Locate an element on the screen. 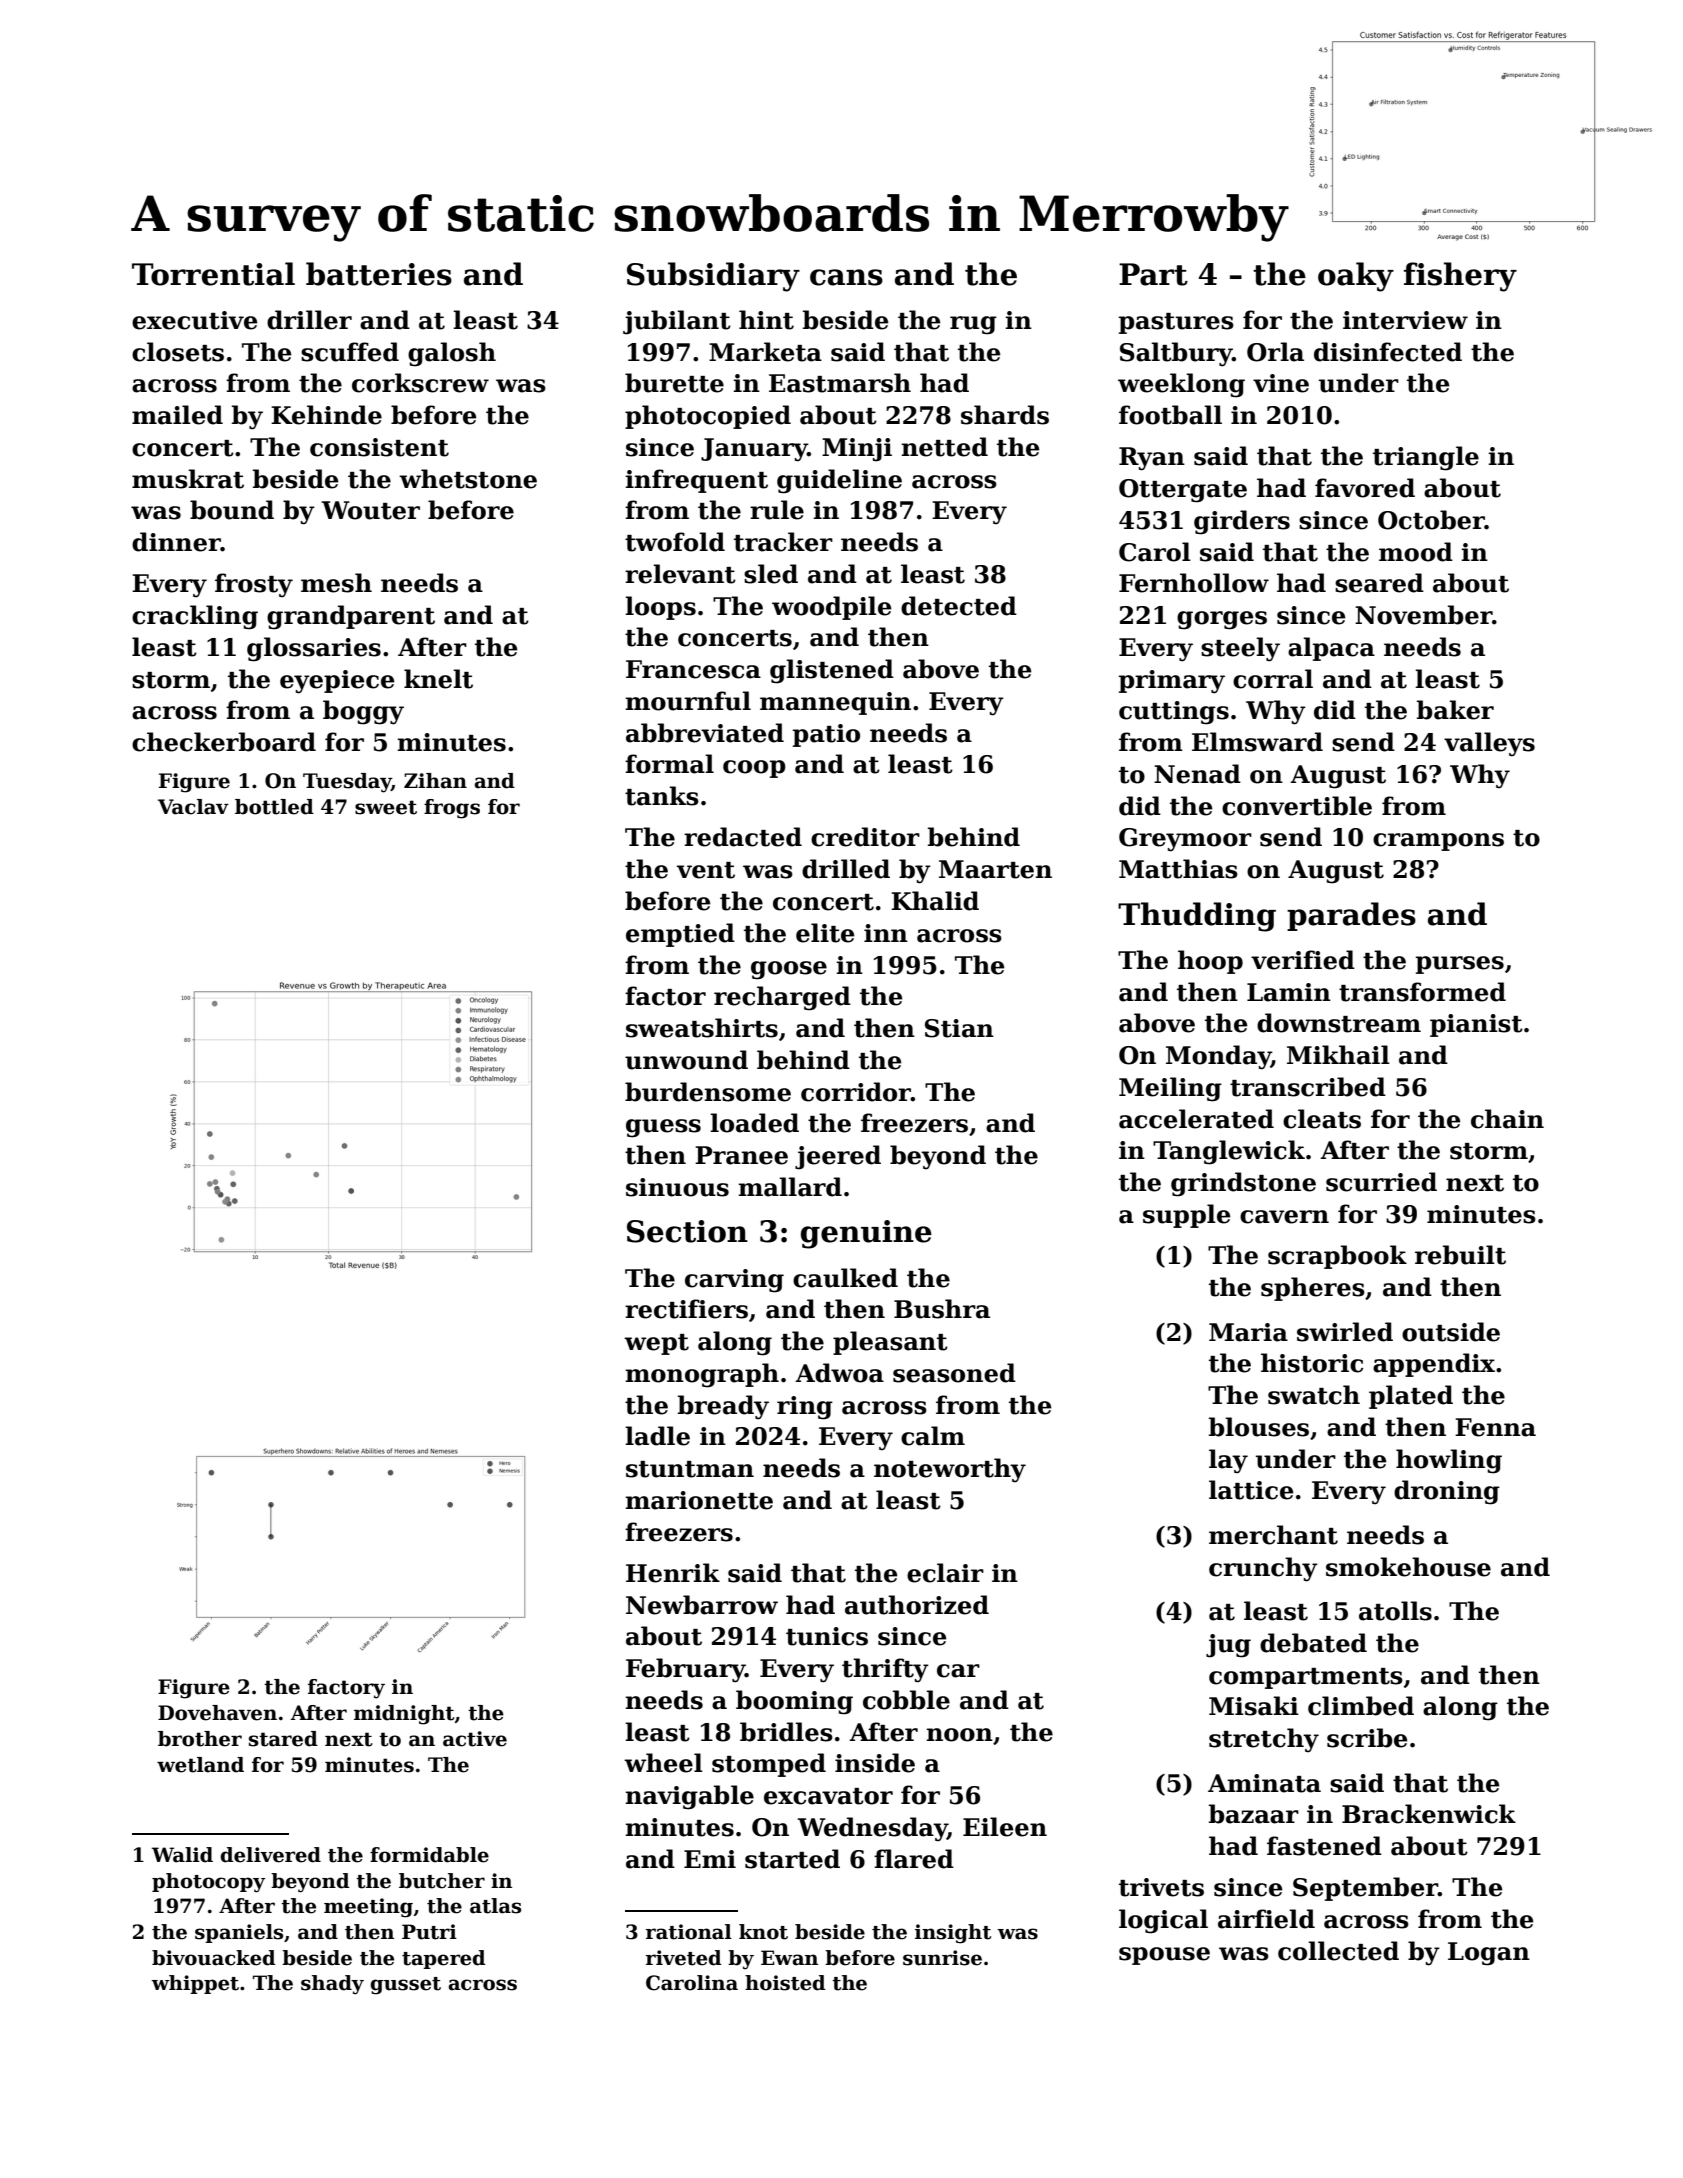  wetland is located at coordinates (200, 1765).
